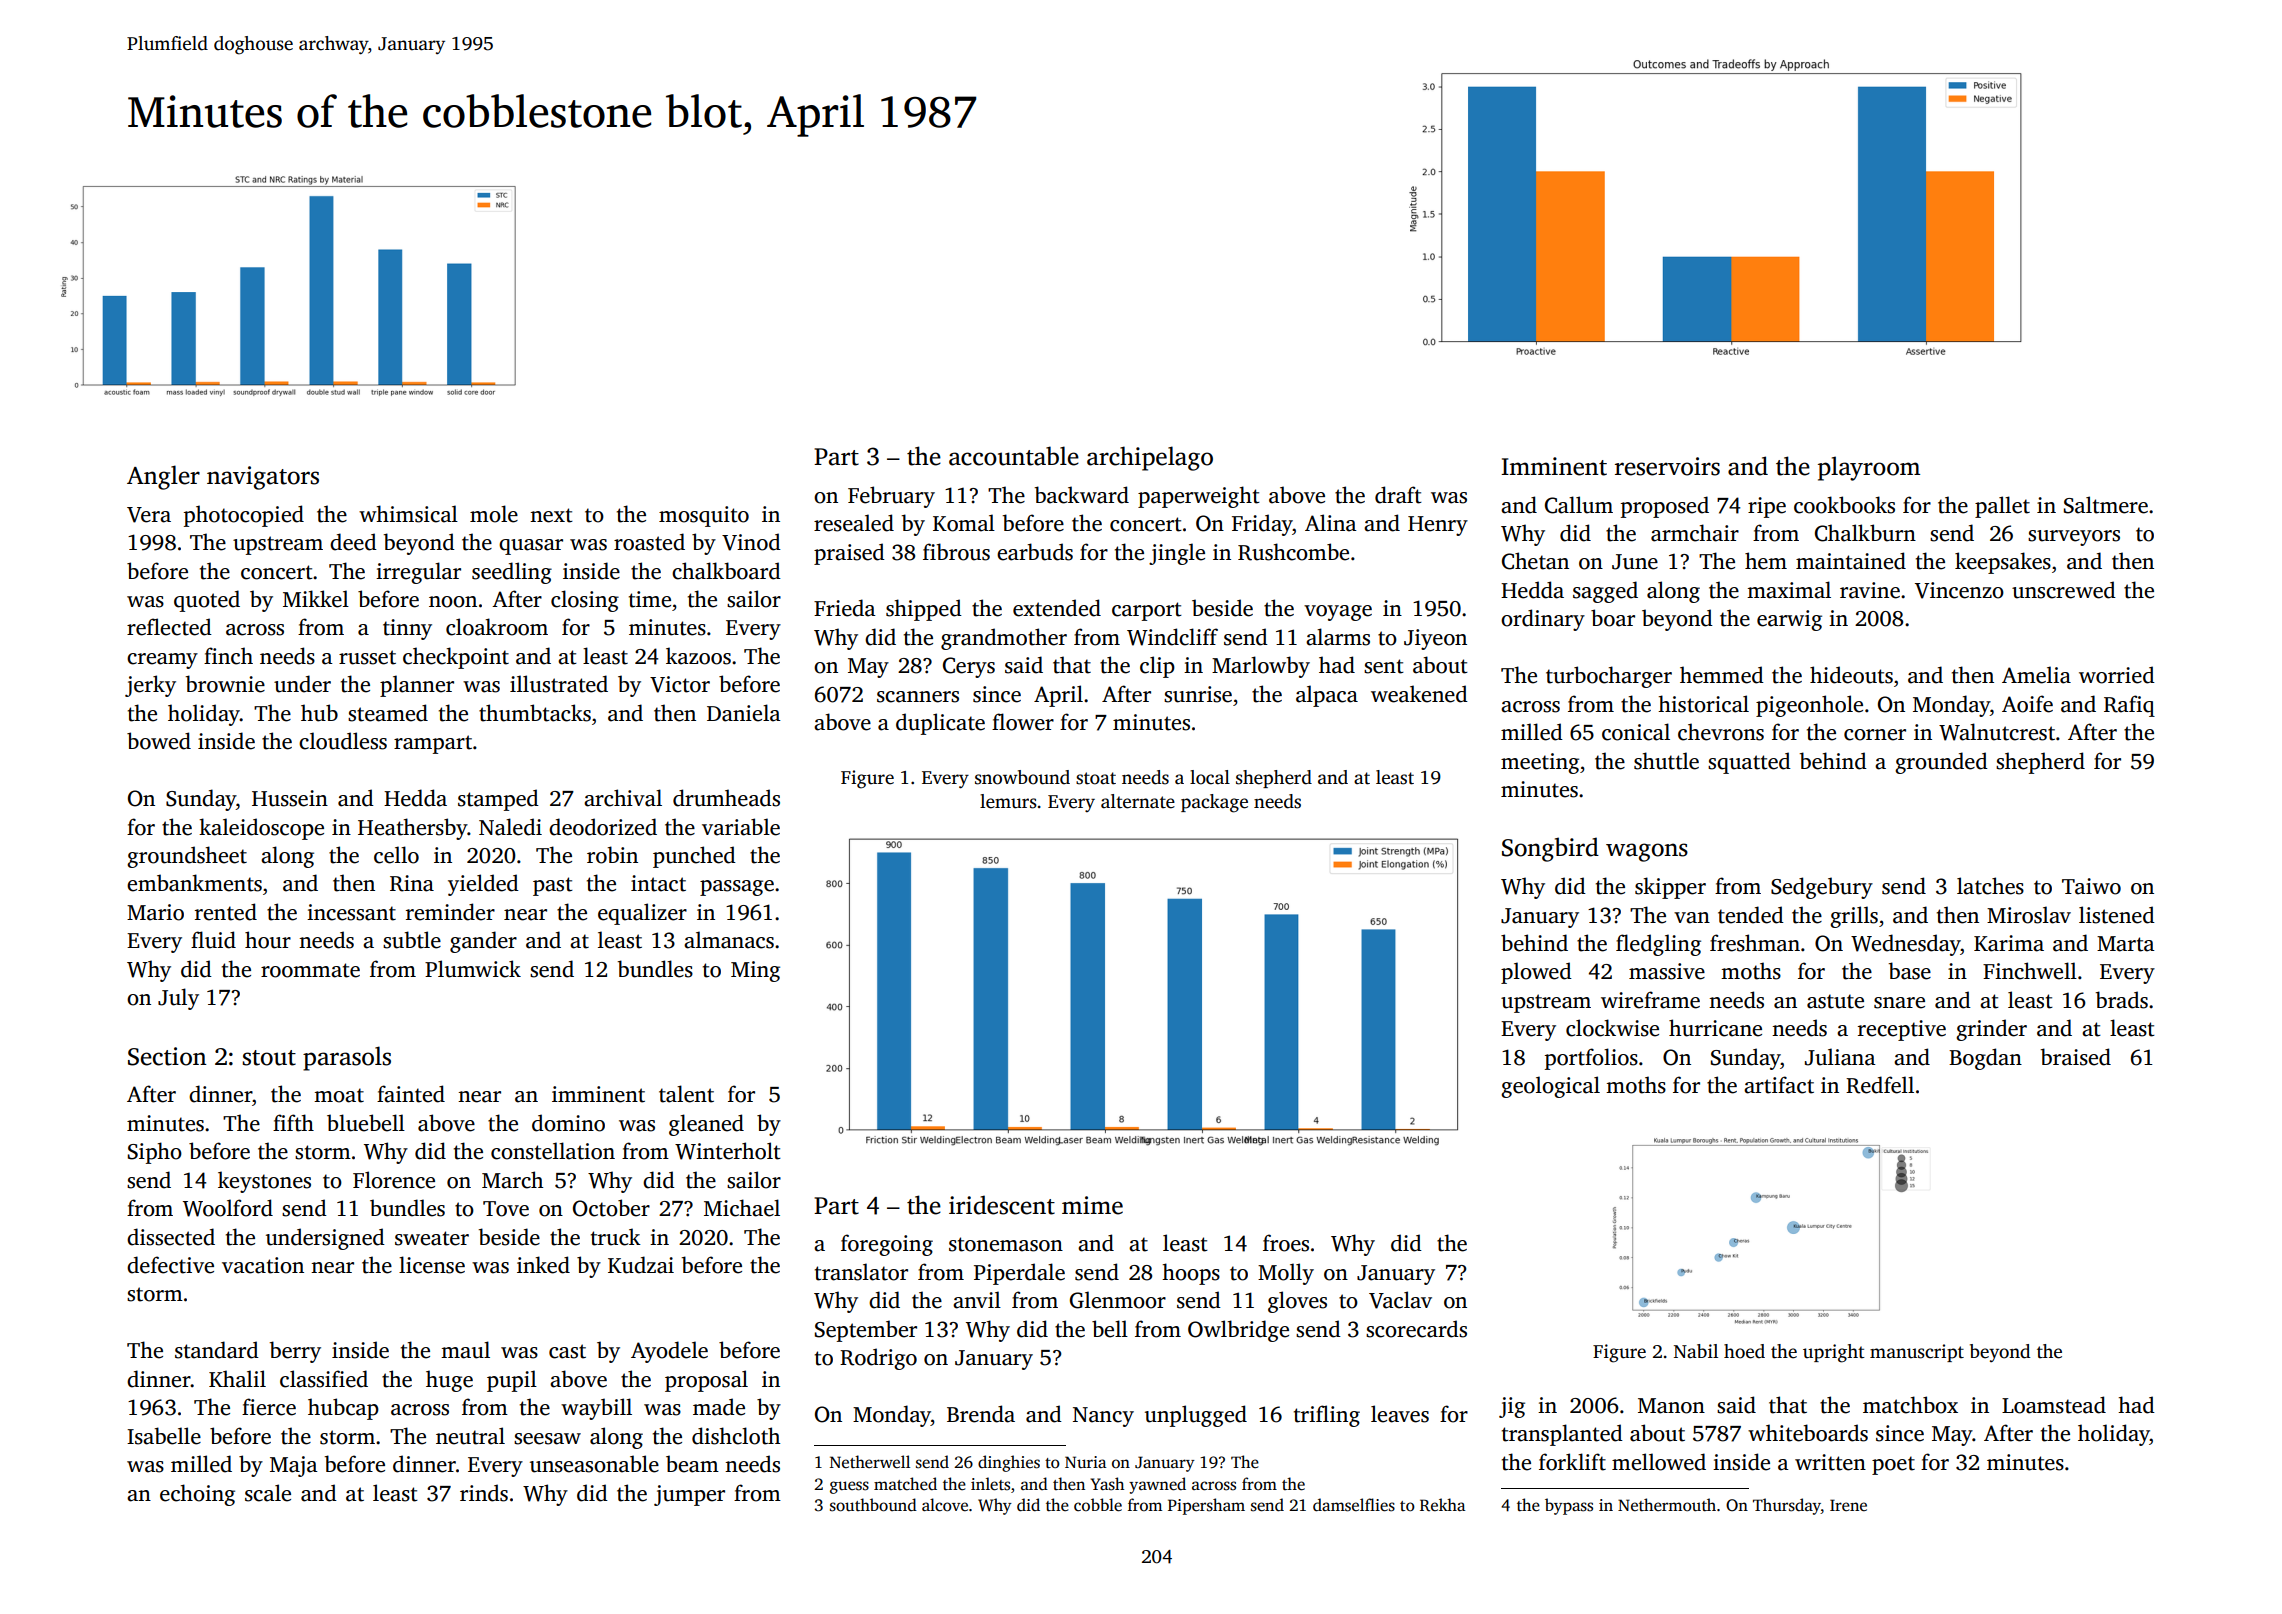 The height and width of the image is (1614, 2282). Describe the element at coordinates (1779, 1085) in the image. I see `artifact` at that location.
